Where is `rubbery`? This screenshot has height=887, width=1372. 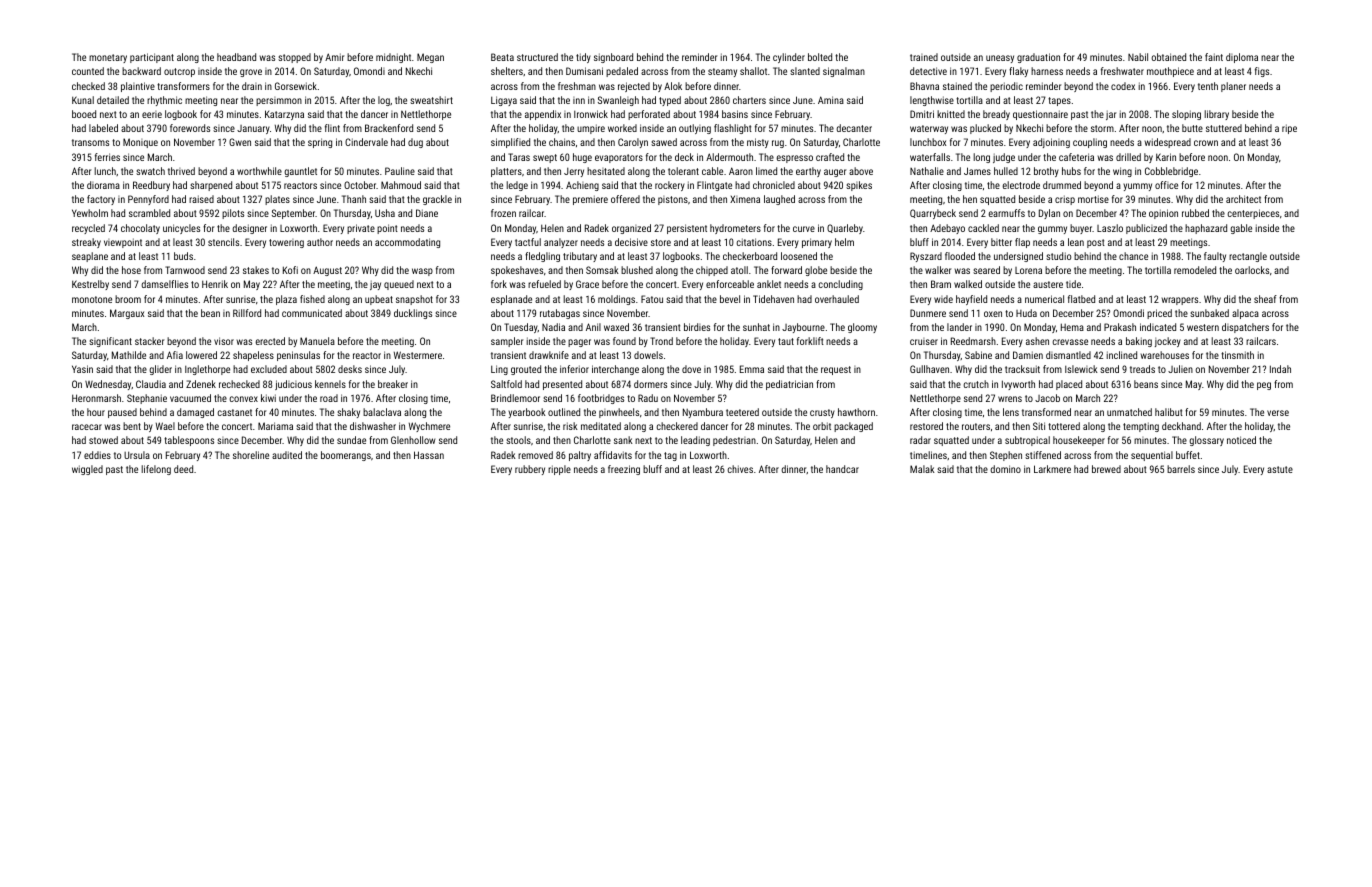
rubbery is located at coordinates (530, 470).
